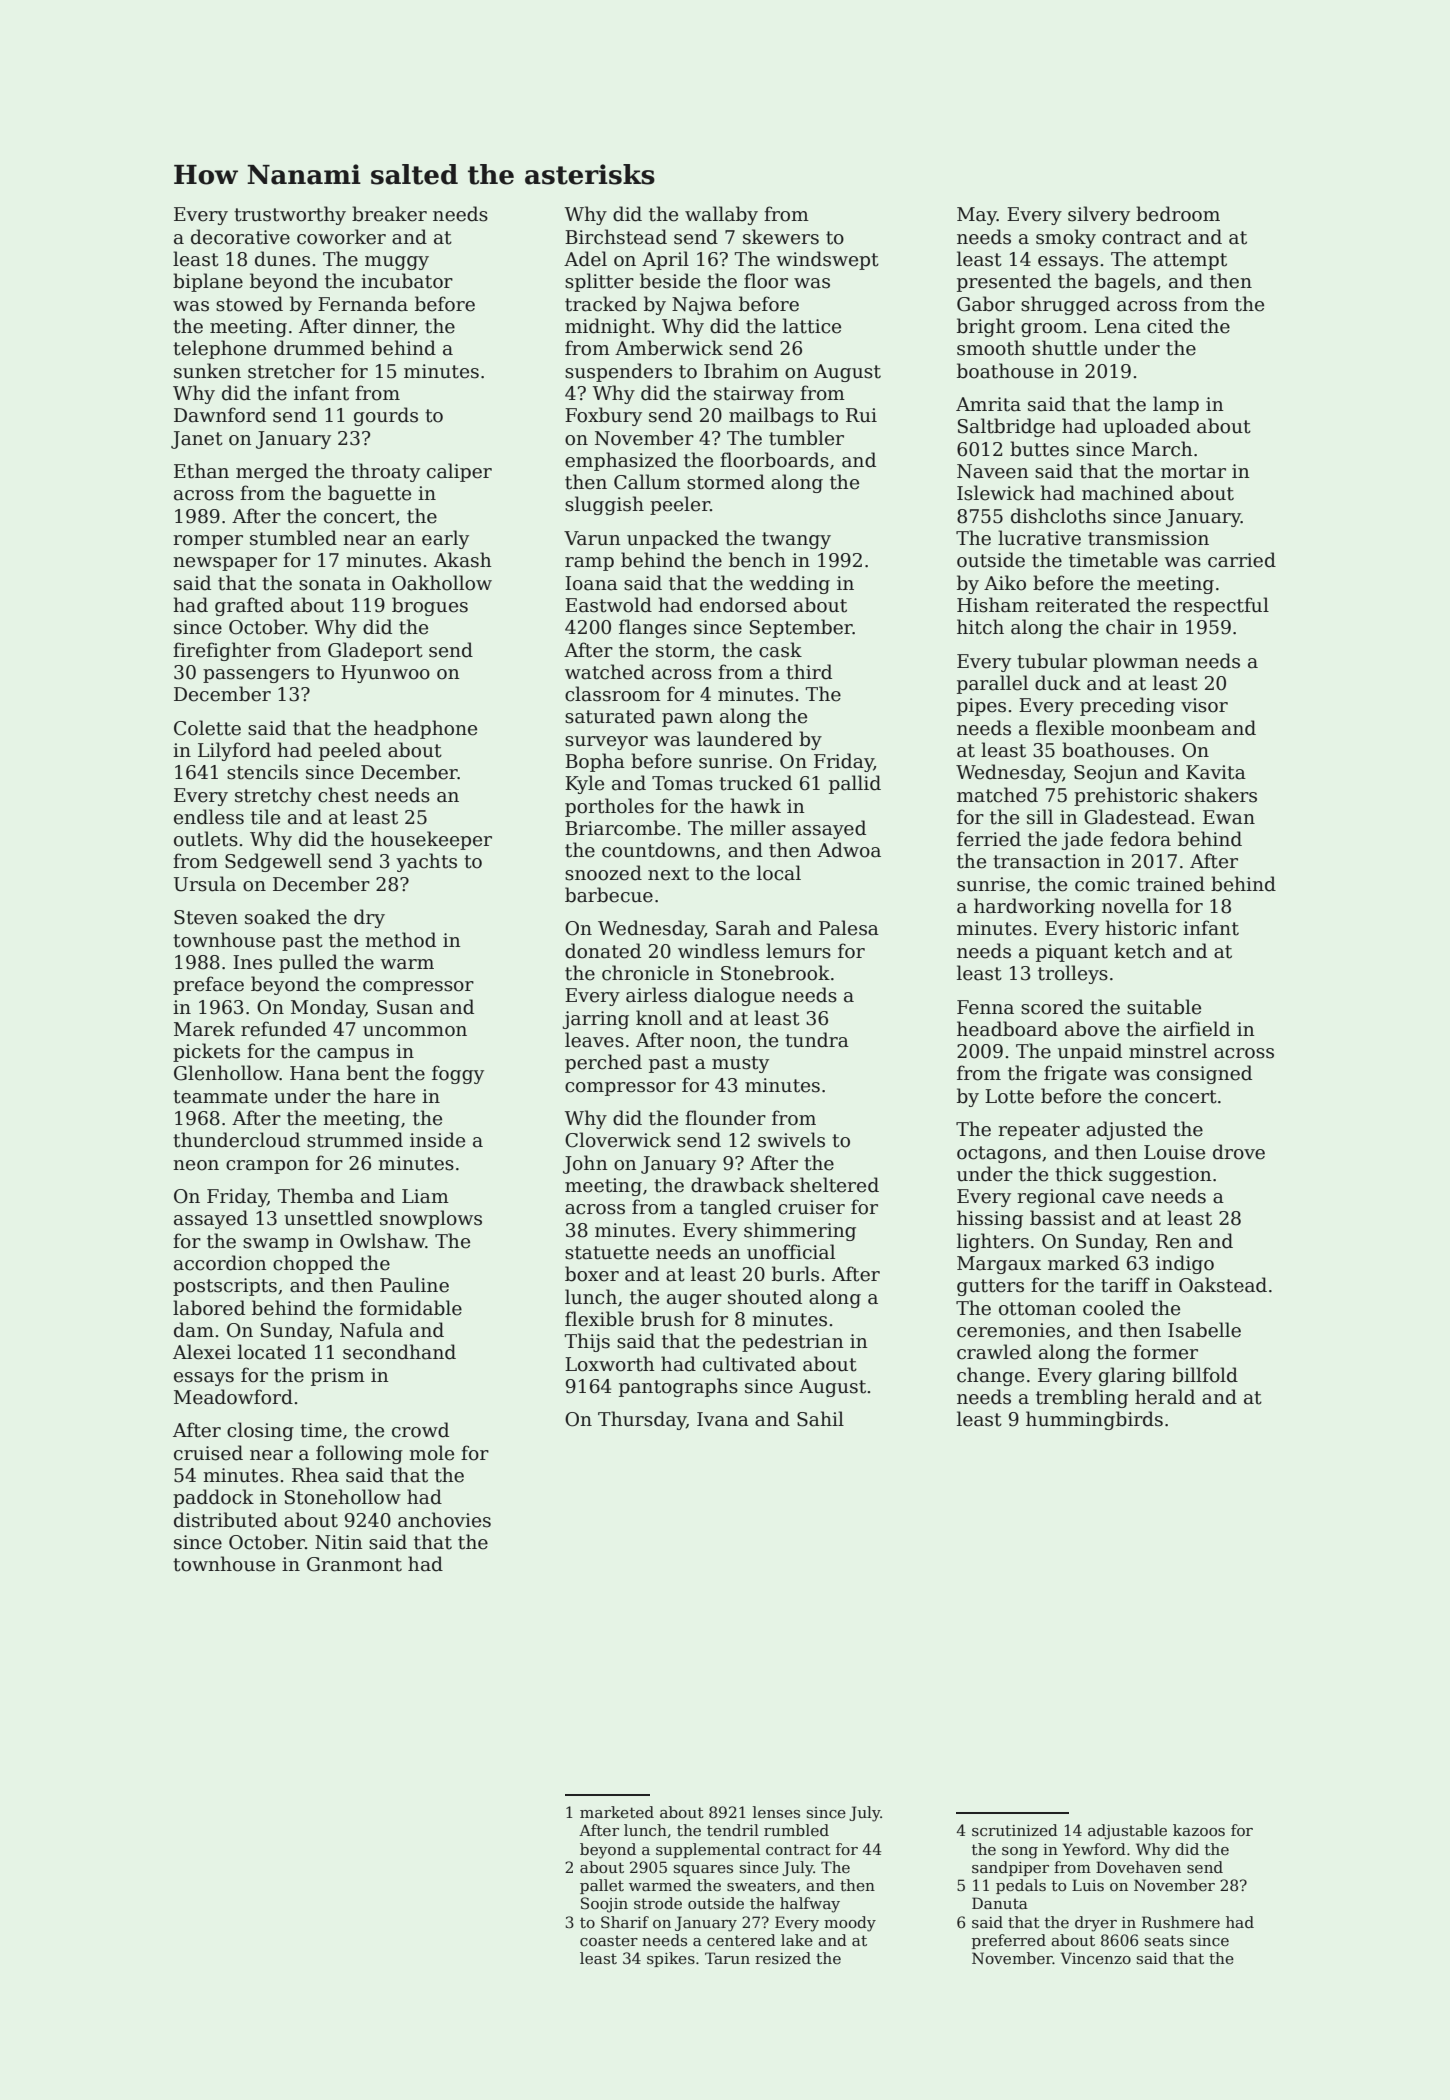  Describe the element at coordinates (977, 216) in the document. I see `May` at that location.
